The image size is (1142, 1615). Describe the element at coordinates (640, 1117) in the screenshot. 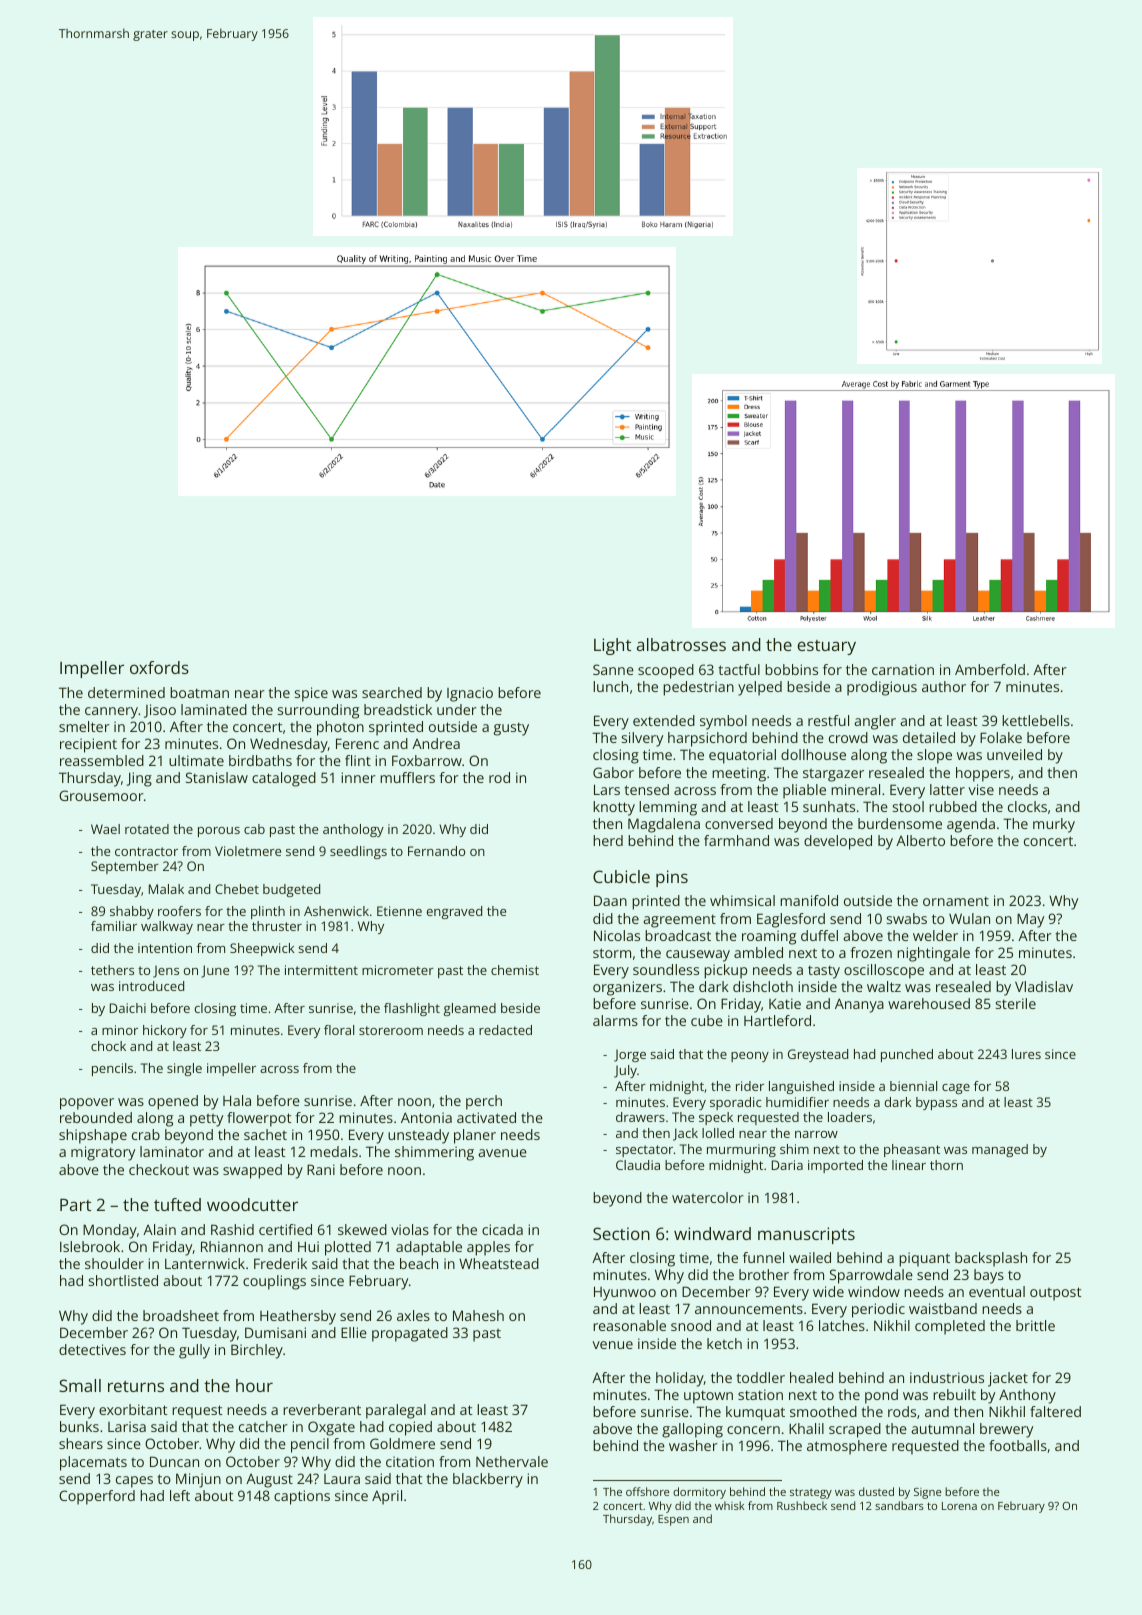

I see `drawers` at that location.
